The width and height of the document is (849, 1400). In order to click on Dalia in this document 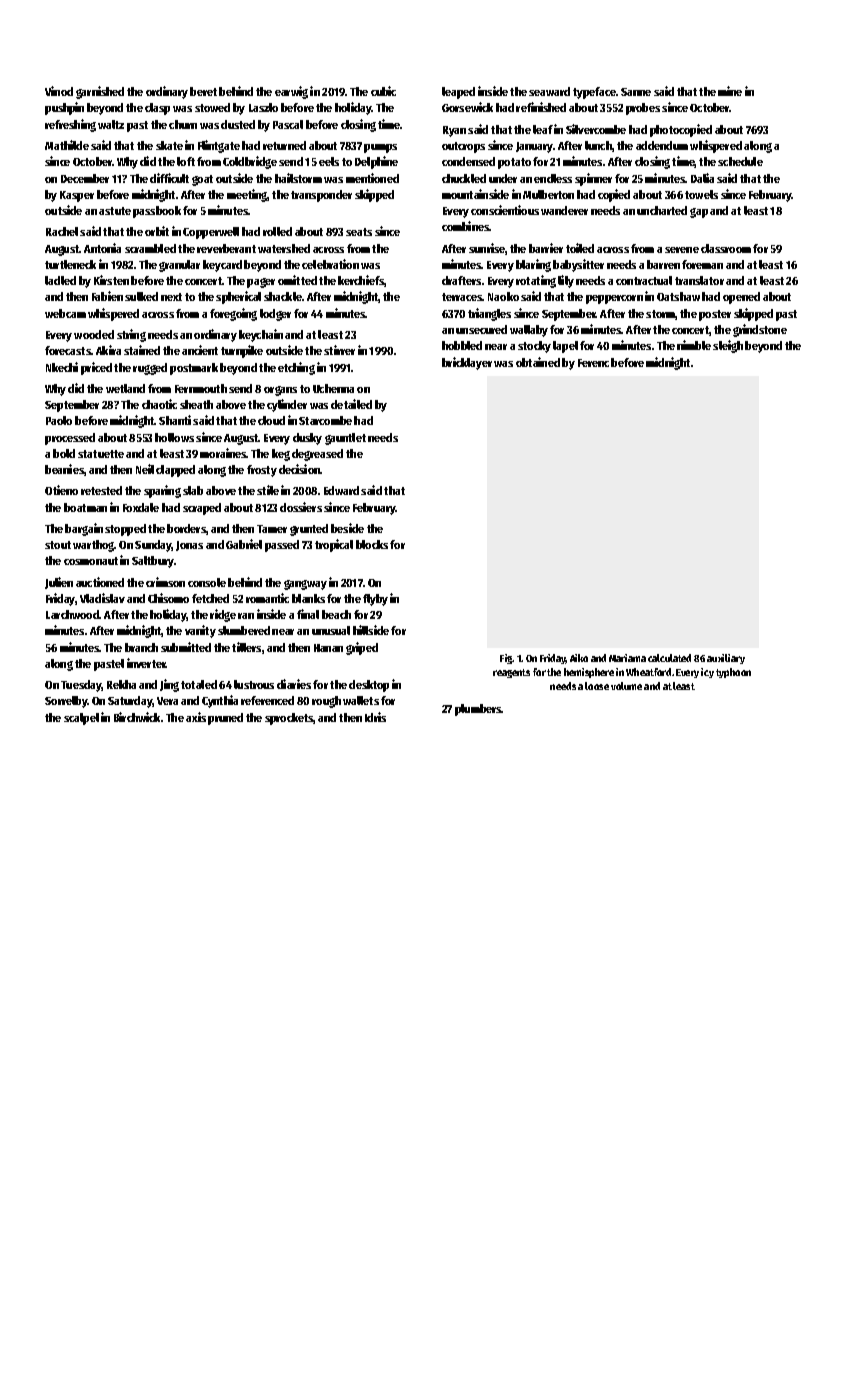, I will do `click(702, 178)`.
